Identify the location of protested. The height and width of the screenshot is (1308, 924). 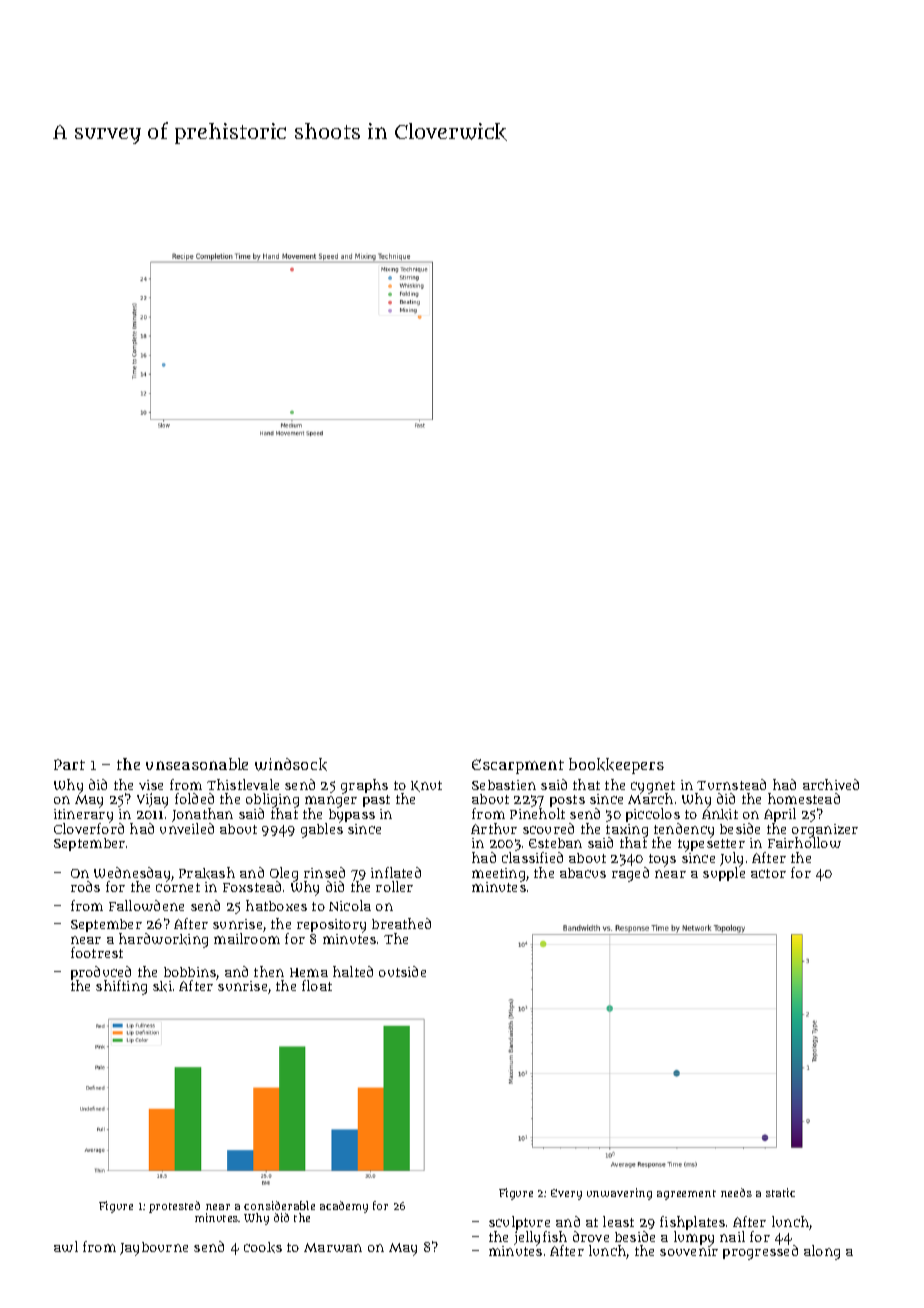
(174, 1207).
